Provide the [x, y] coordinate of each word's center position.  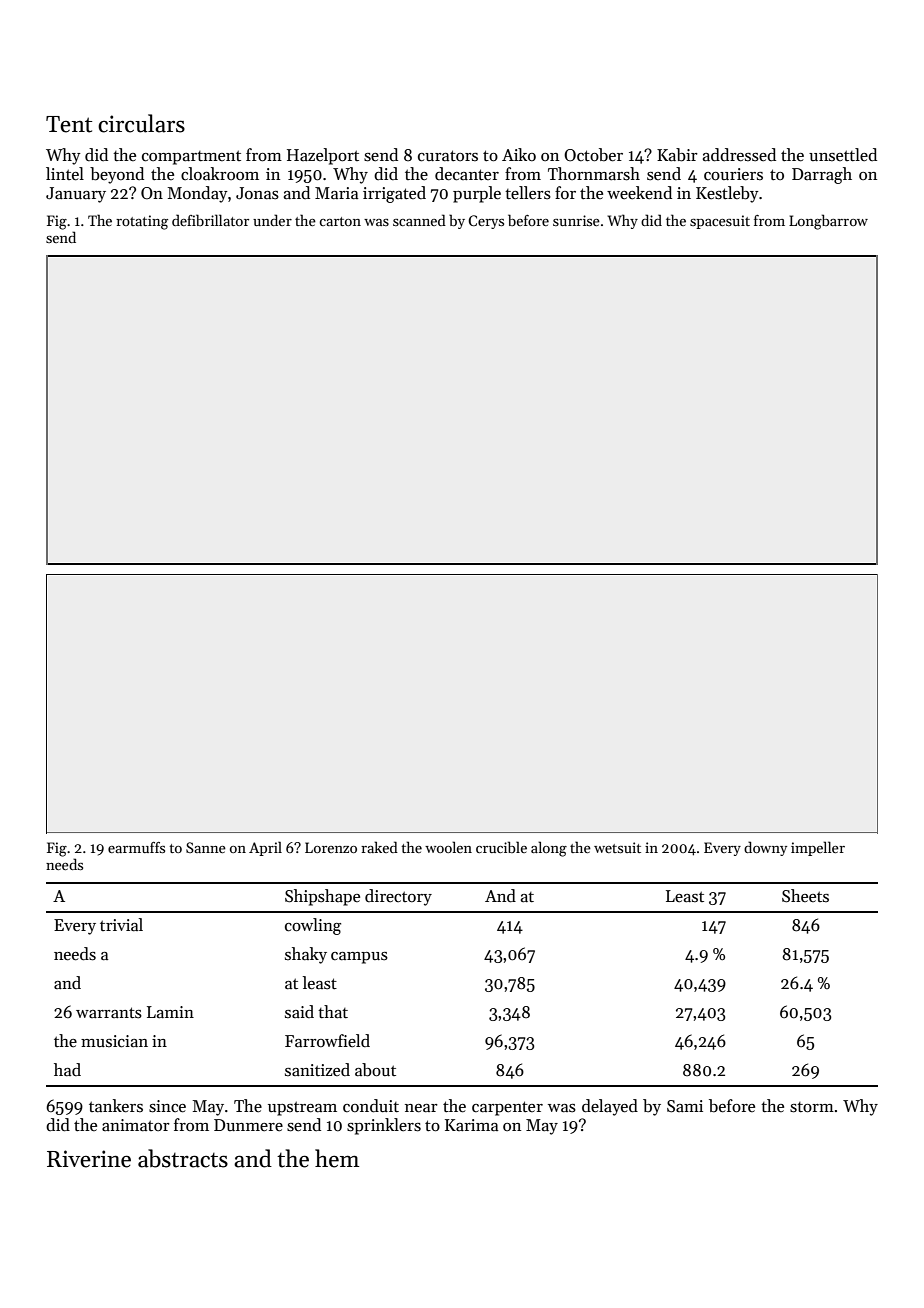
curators [448, 156]
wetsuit [617, 847]
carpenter [507, 1108]
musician [114, 1041]
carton [340, 221]
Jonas [257, 193]
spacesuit [720, 222]
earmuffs [136, 847]
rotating [142, 222]
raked [379, 847]
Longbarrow [828, 222]
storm [812, 1107]
